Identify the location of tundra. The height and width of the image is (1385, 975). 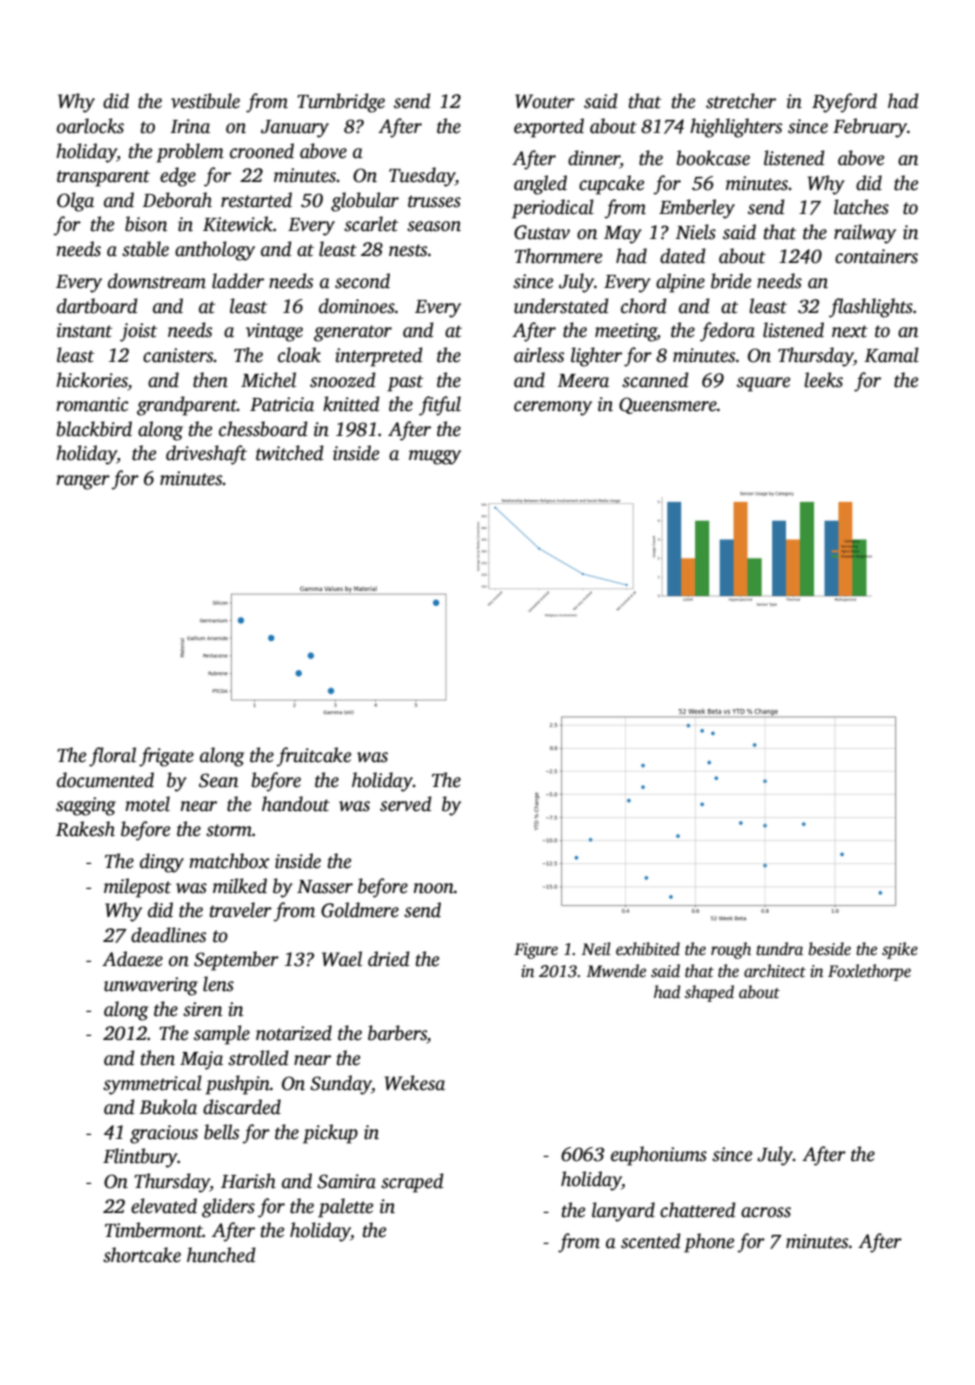
(779, 949).
